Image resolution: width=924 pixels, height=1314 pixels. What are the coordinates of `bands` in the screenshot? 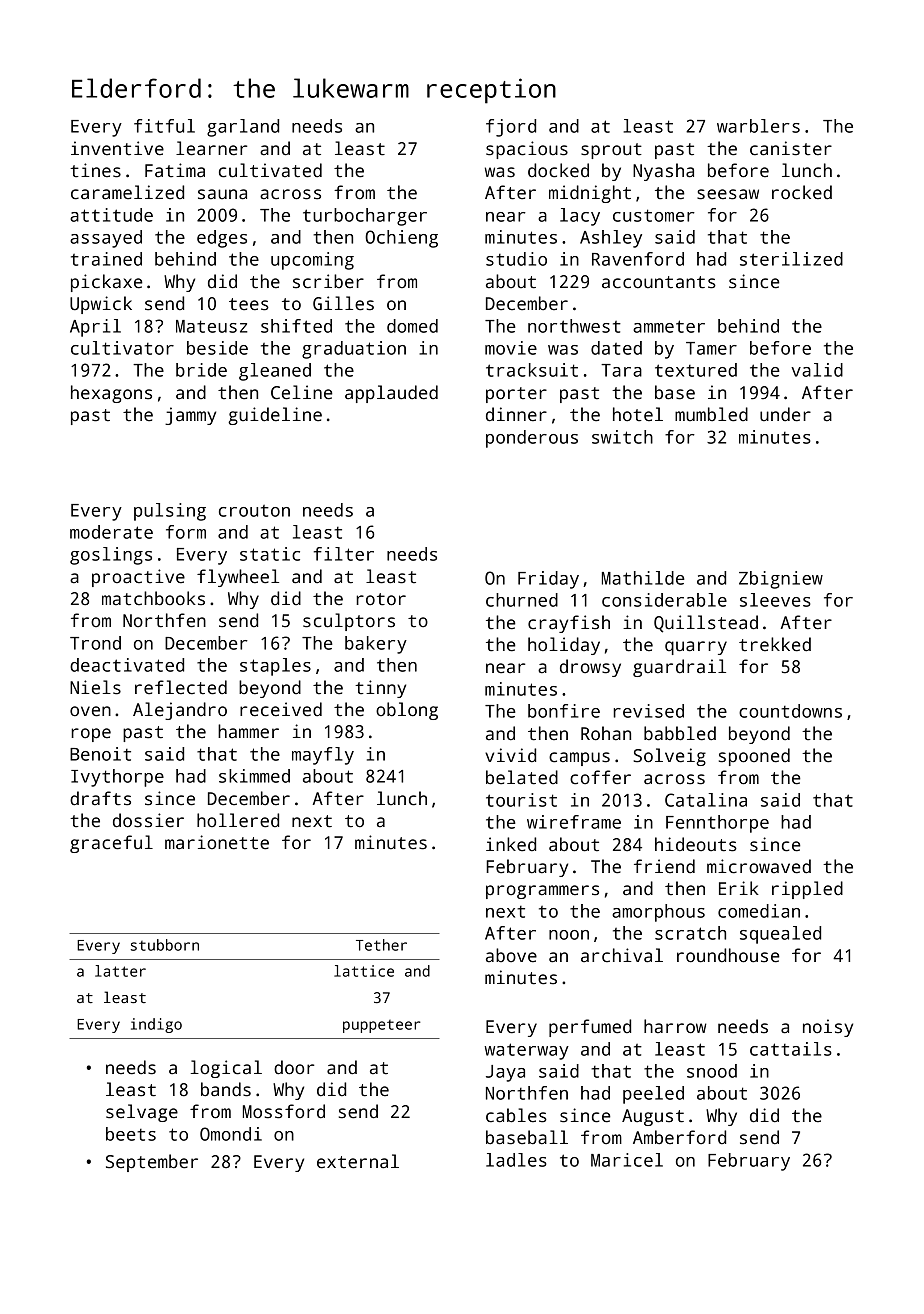 It's located at (226, 1089).
